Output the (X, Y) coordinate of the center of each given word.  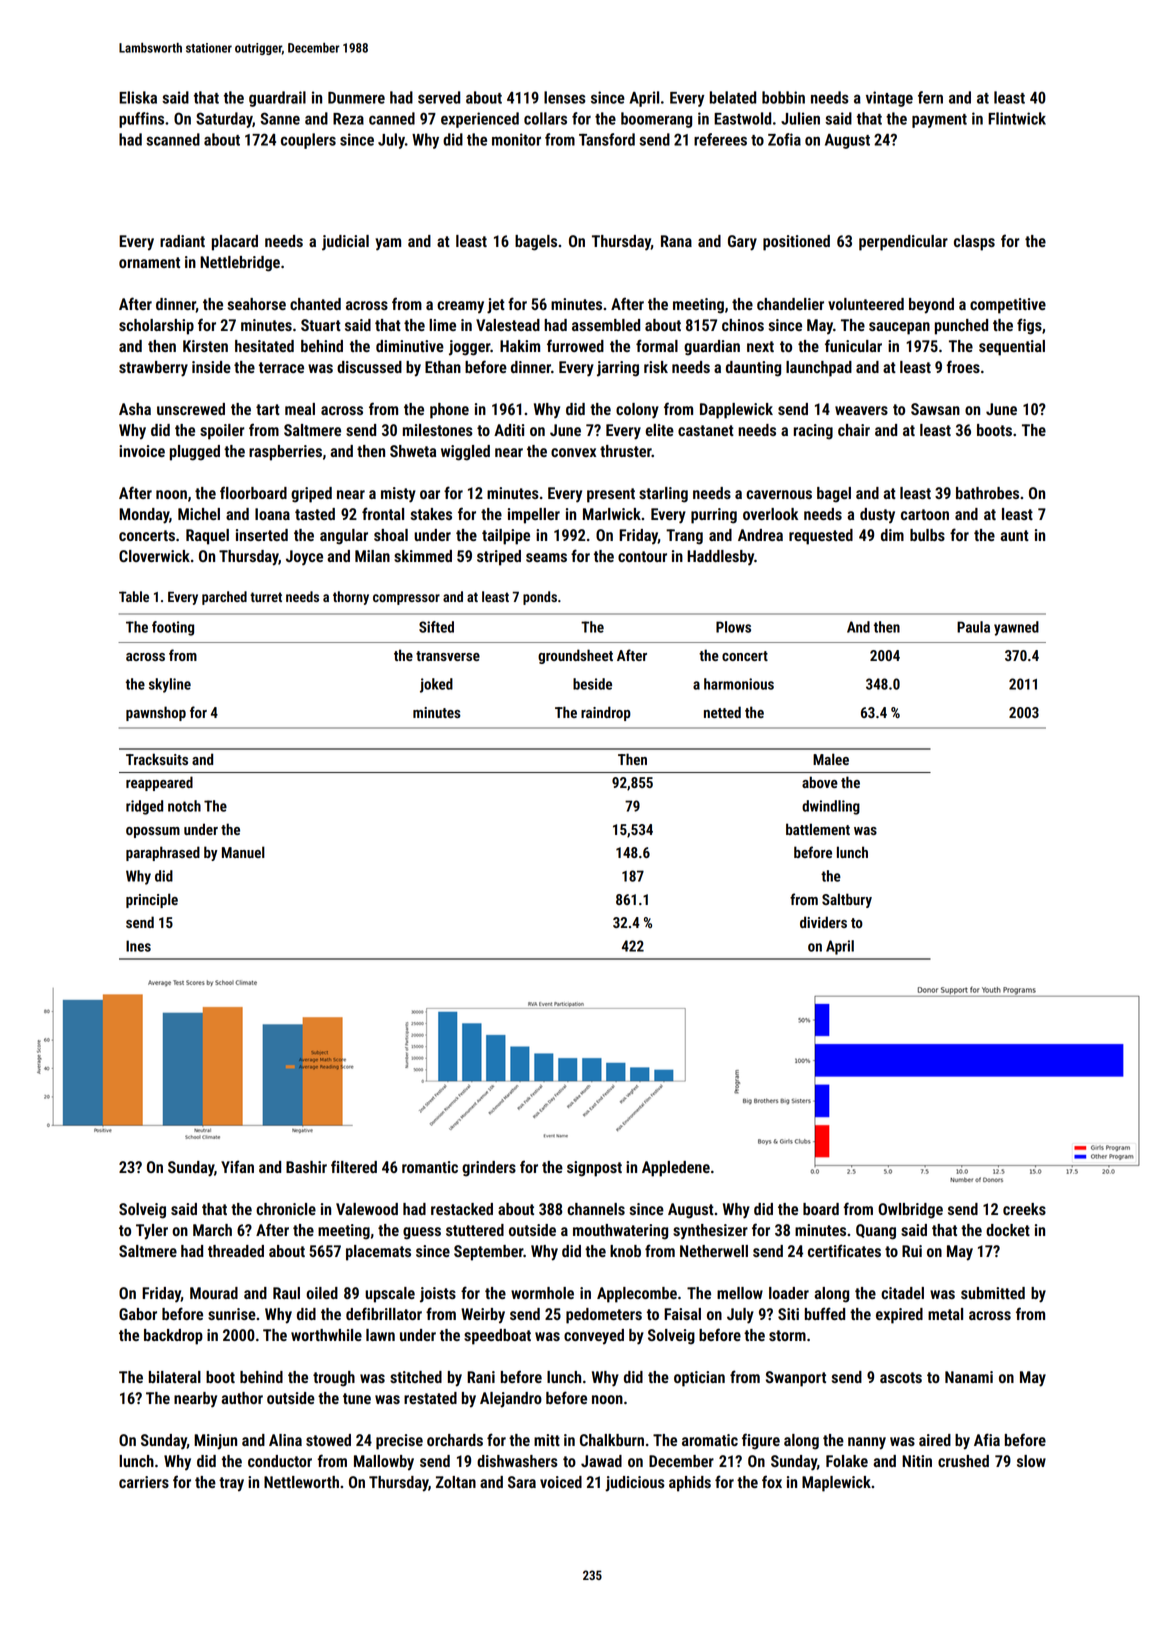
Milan (372, 556)
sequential (1012, 348)
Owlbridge (910, 1211)
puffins (141, 120)
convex (573, 452)
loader (789, 1293)
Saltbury (847, 900)
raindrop (606, 713)
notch (184, 806)
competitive (1008, 306)
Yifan (237, 1166)
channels (596, 1209)
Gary (742, 243)
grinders (489, 1169)
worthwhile (326, 1335)
